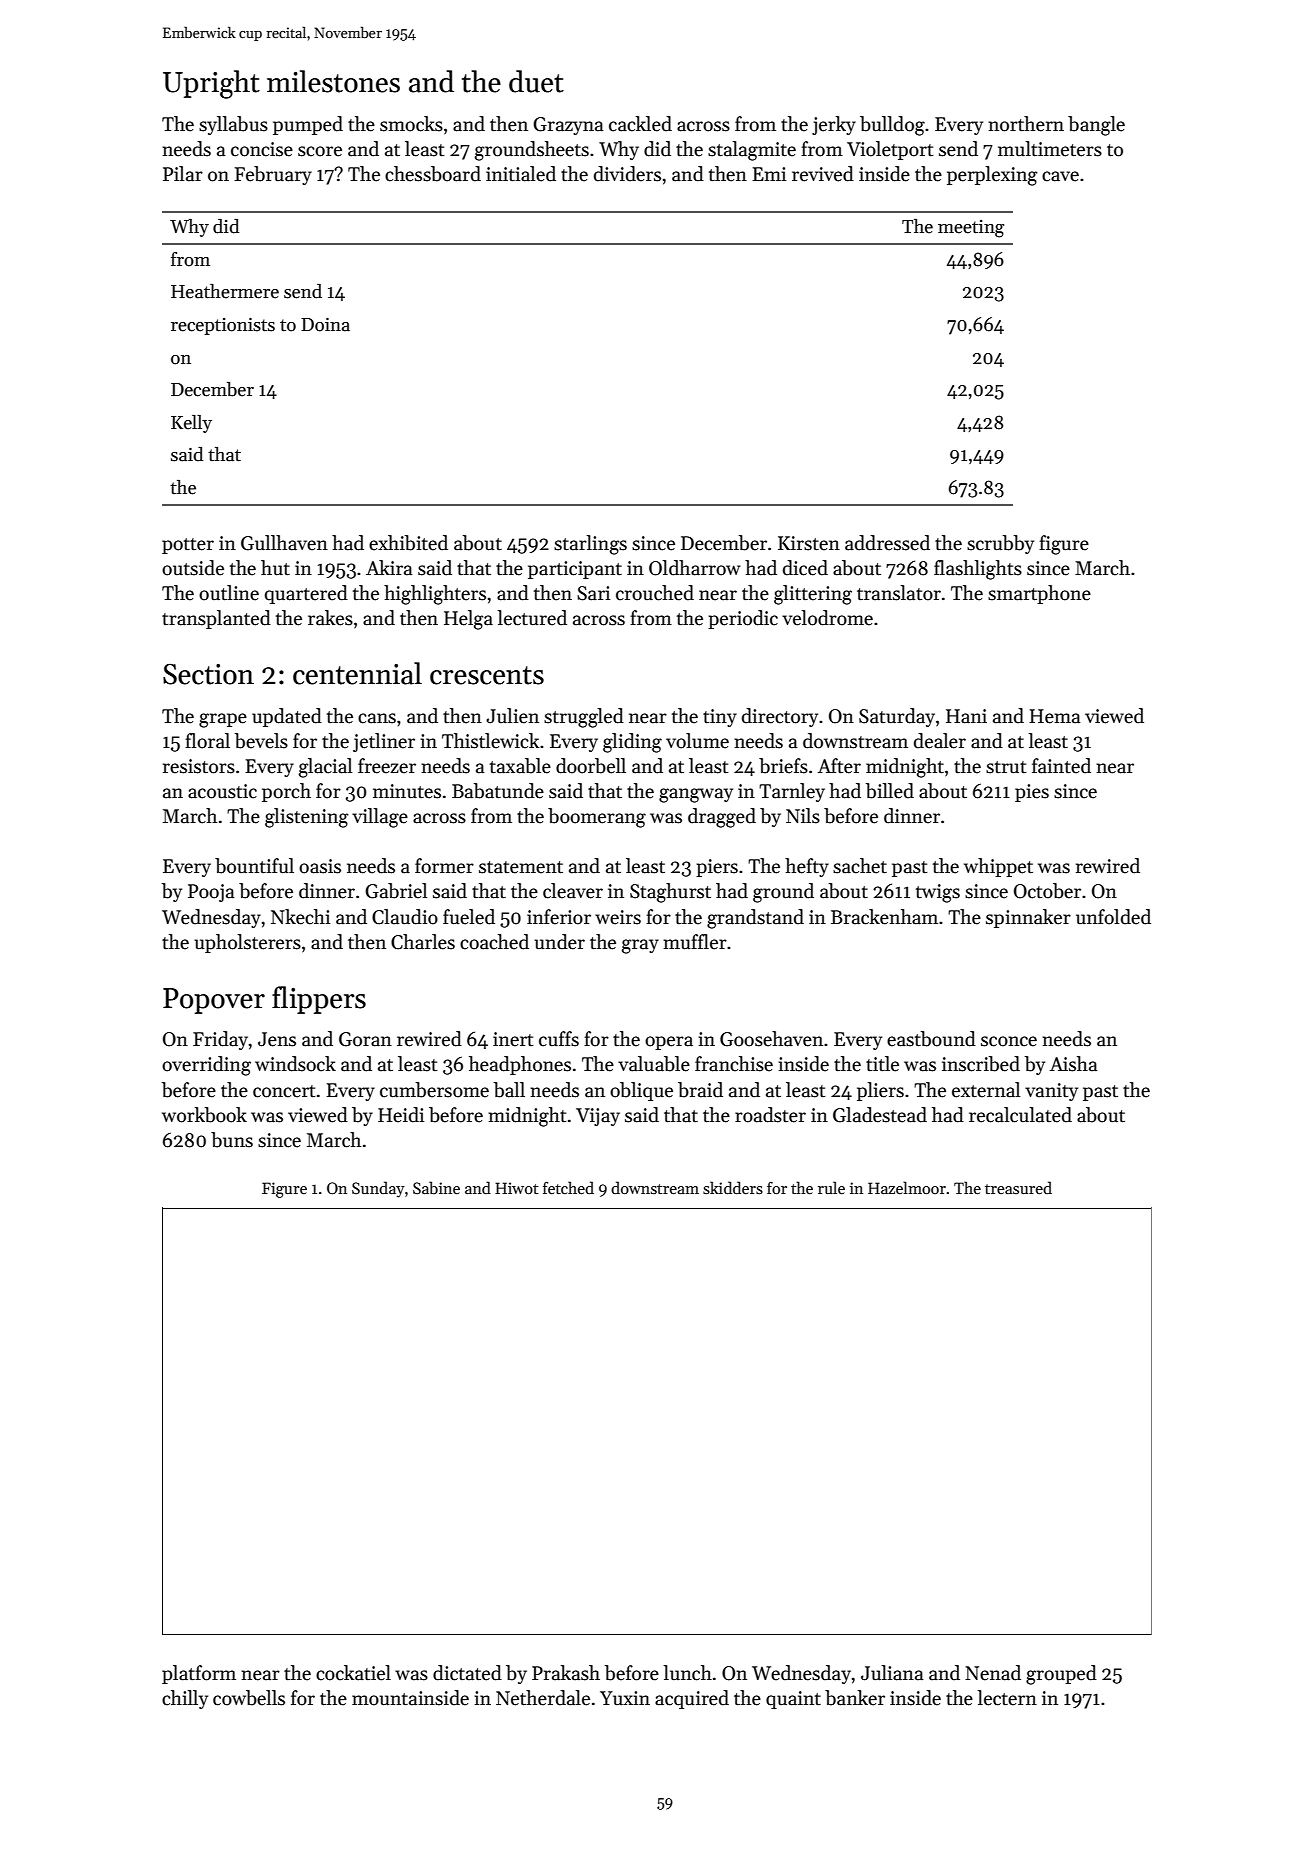 Image resolution: width=1314 pixels, height=1858 pixels. What do you see at coordinates (1096, 126) in the document?
I see `bangle` at bounding box center [1096, 126].
